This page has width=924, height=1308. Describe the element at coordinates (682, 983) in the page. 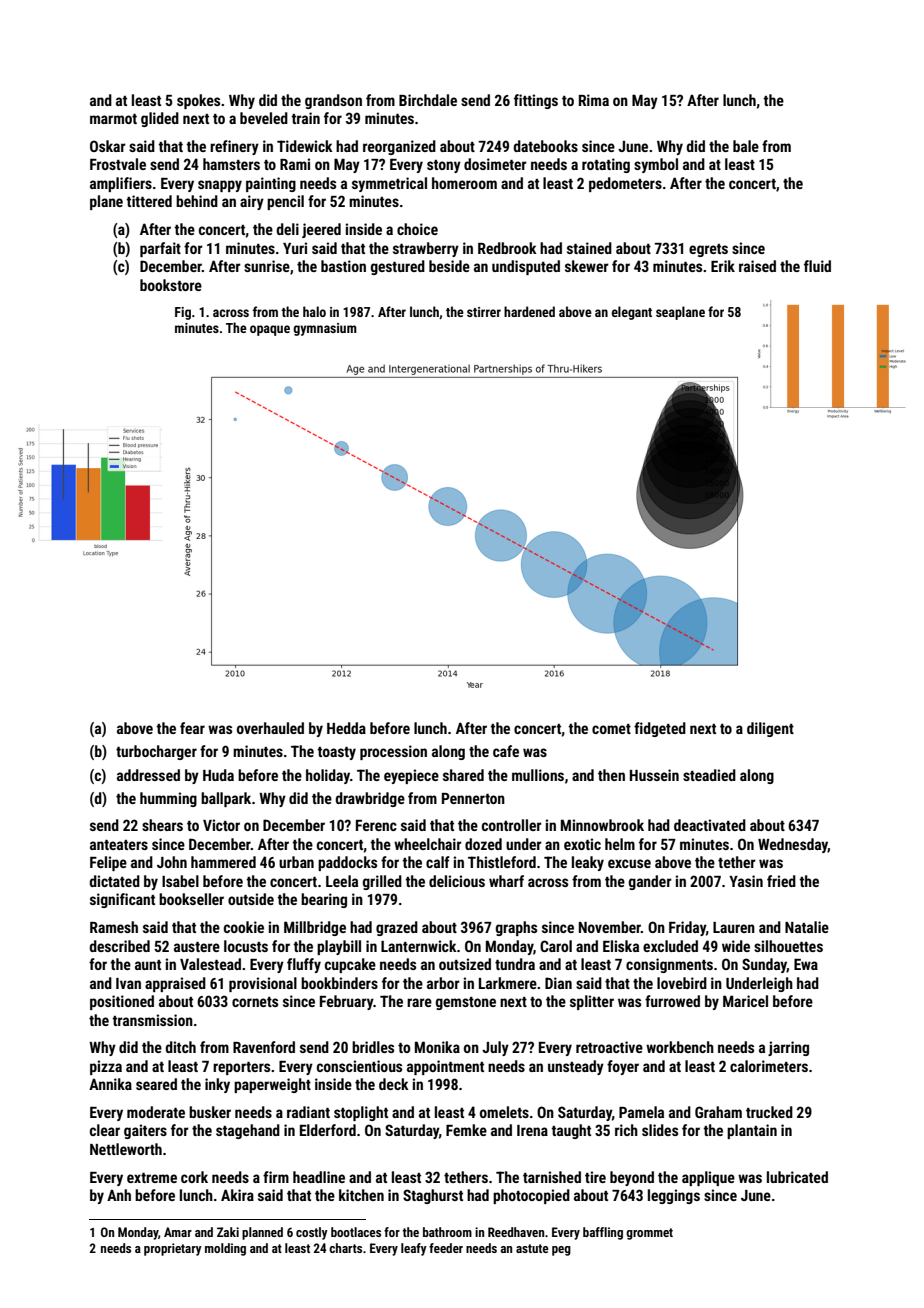

I see `lovebird` at that location.
